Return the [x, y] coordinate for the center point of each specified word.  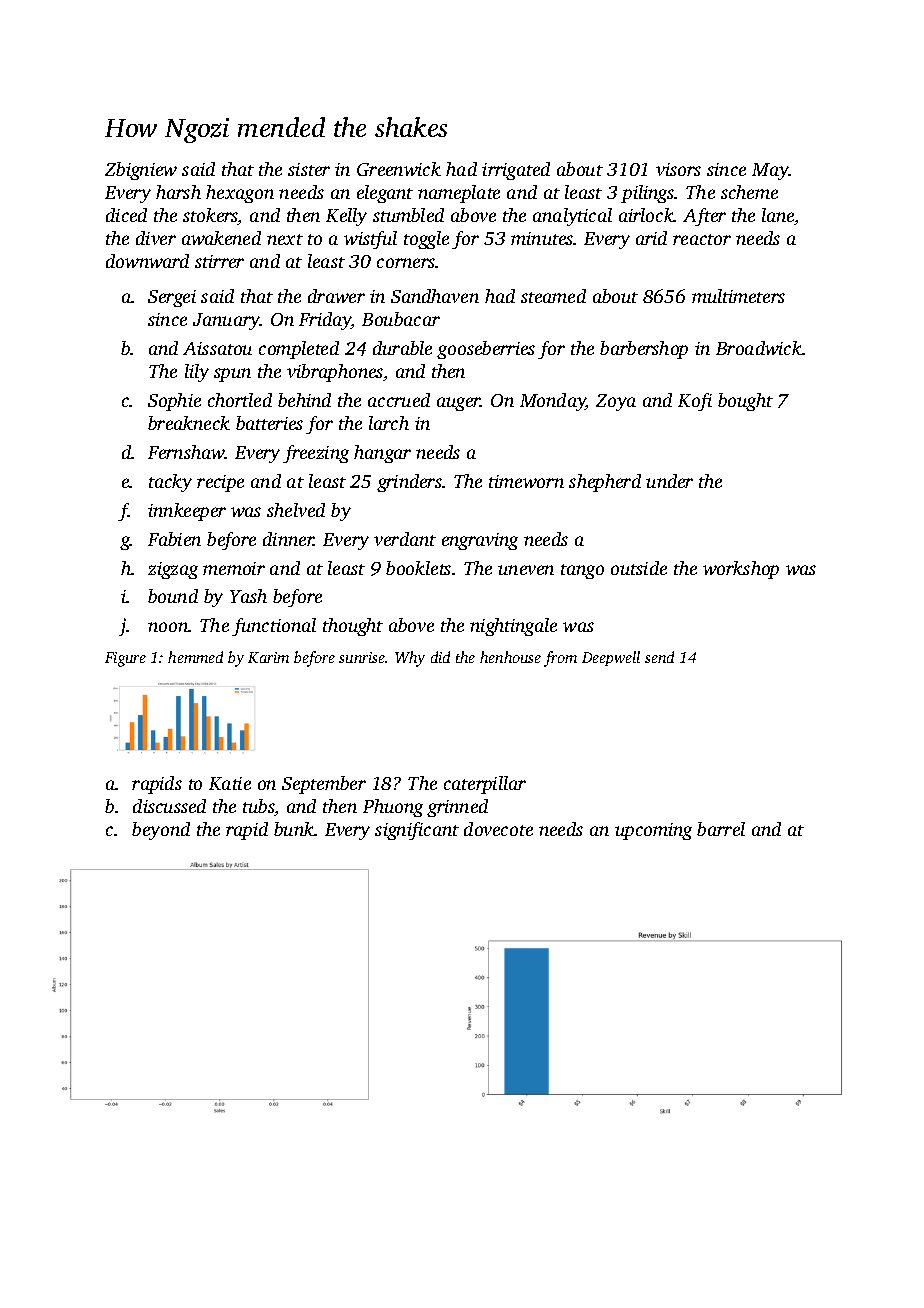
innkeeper [187, 512]
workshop [741, 570]
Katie [230, 783]
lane [778, 216]
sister [309, 169]
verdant [405, 539]
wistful [370, 240]
